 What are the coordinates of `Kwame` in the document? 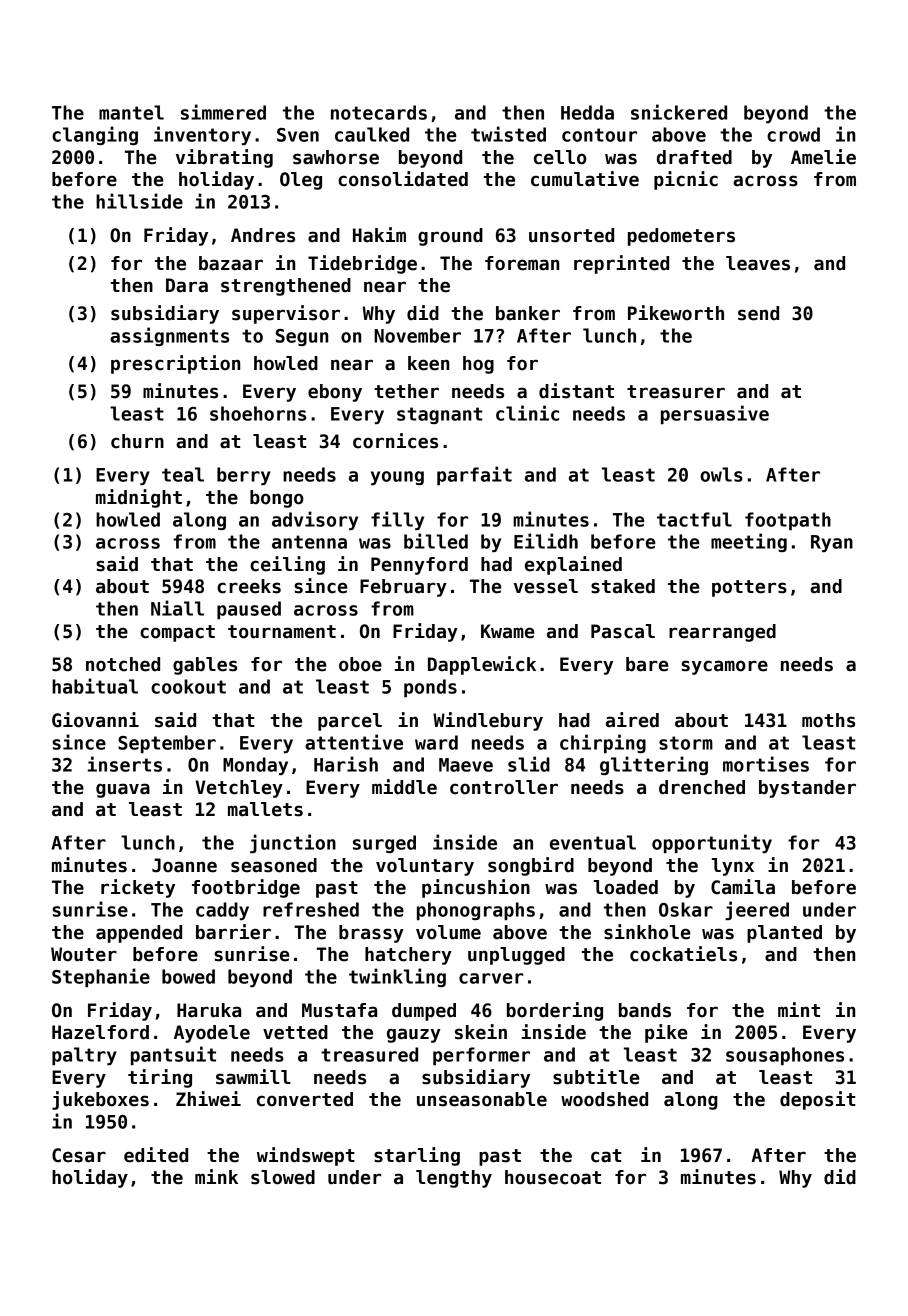 It's located at (508, 631).
